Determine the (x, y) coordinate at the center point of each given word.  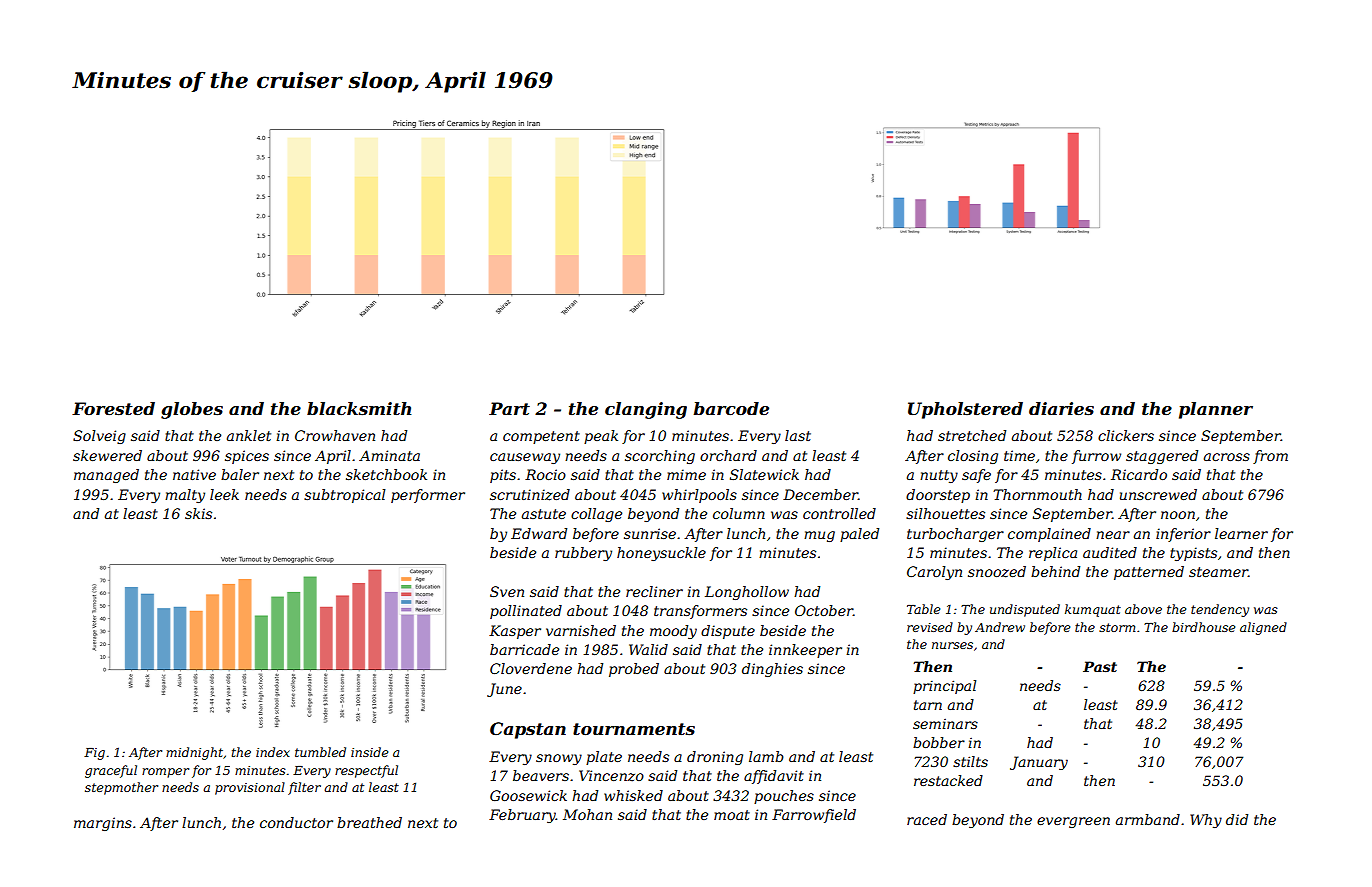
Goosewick (528, 795)
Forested (113, 408)
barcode (731, 408)
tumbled (320, 752)
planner (1216, 410)
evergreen (1073, 822)
